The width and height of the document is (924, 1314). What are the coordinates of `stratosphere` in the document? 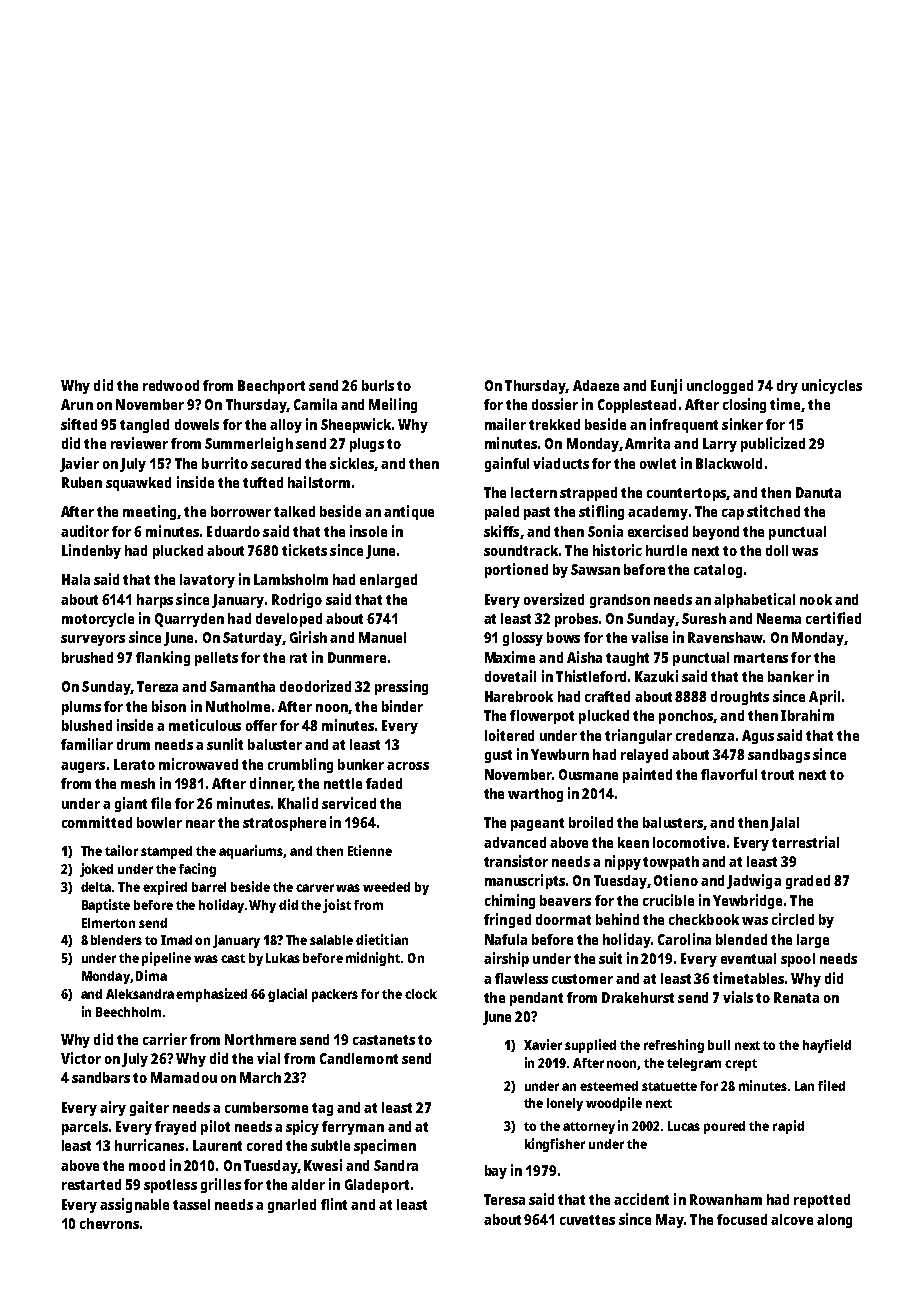 It's located at (284, 824).
